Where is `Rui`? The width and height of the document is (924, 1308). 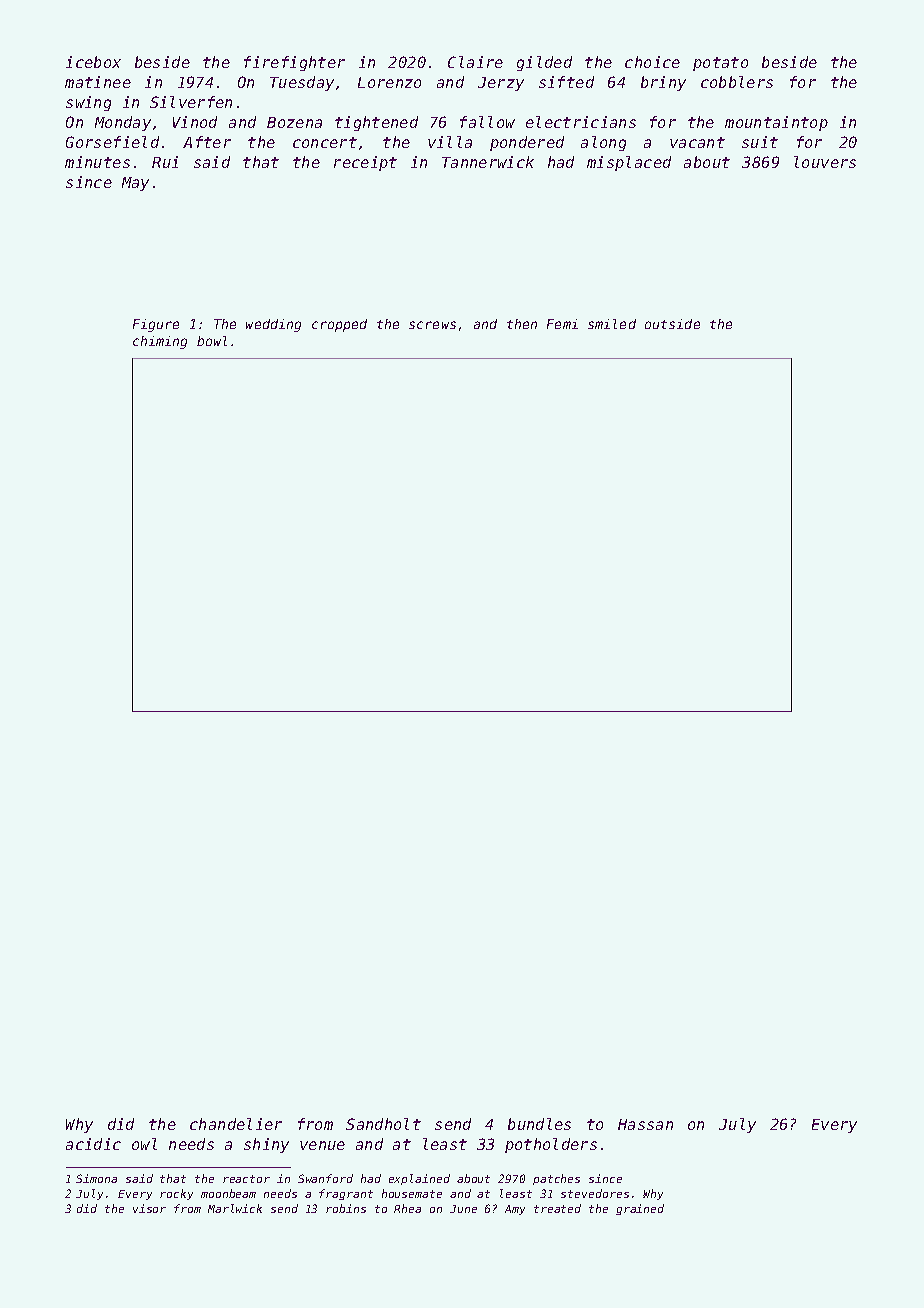
Rui is located at coordinates (165, 162).
